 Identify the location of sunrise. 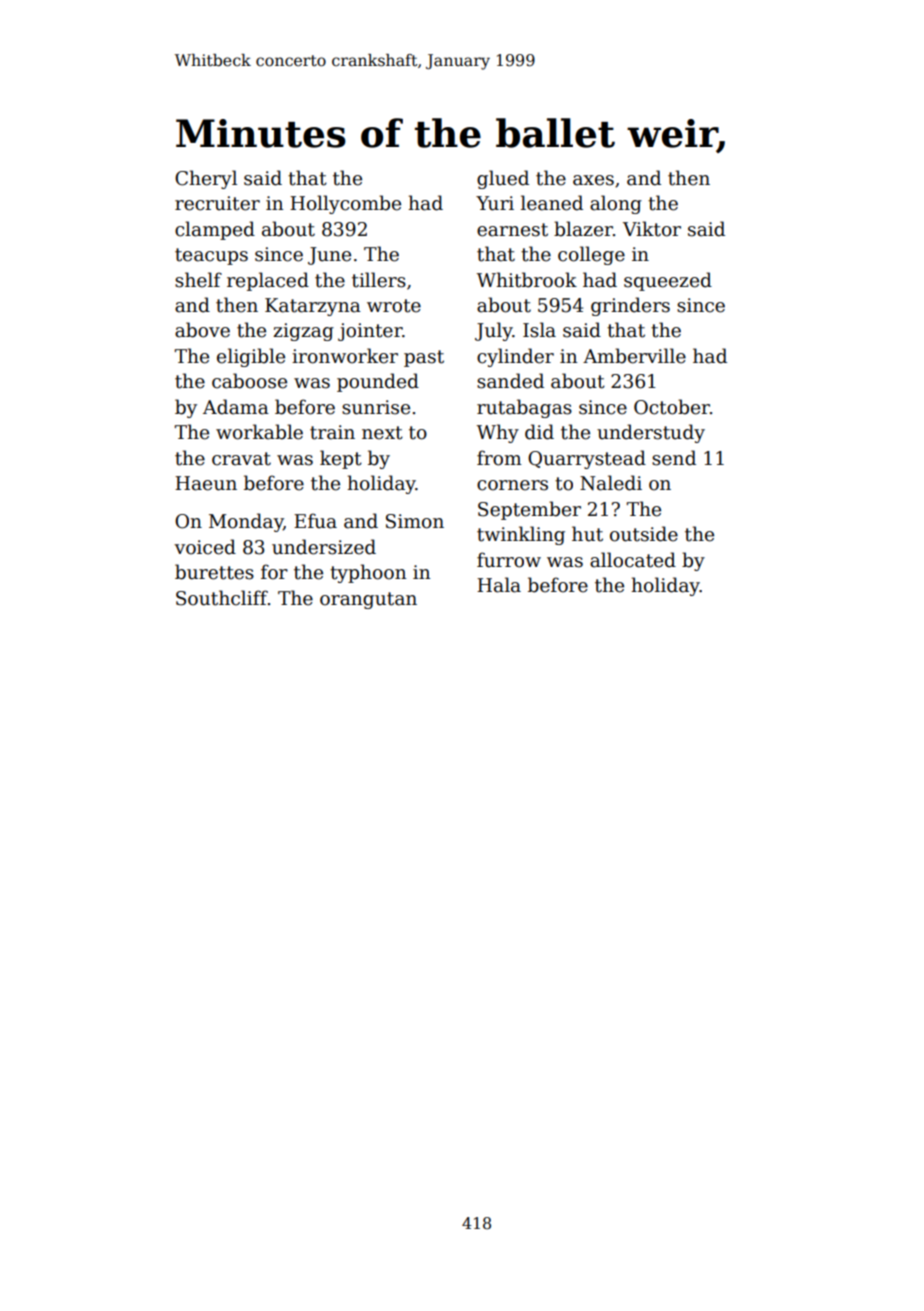
(376, 407).
